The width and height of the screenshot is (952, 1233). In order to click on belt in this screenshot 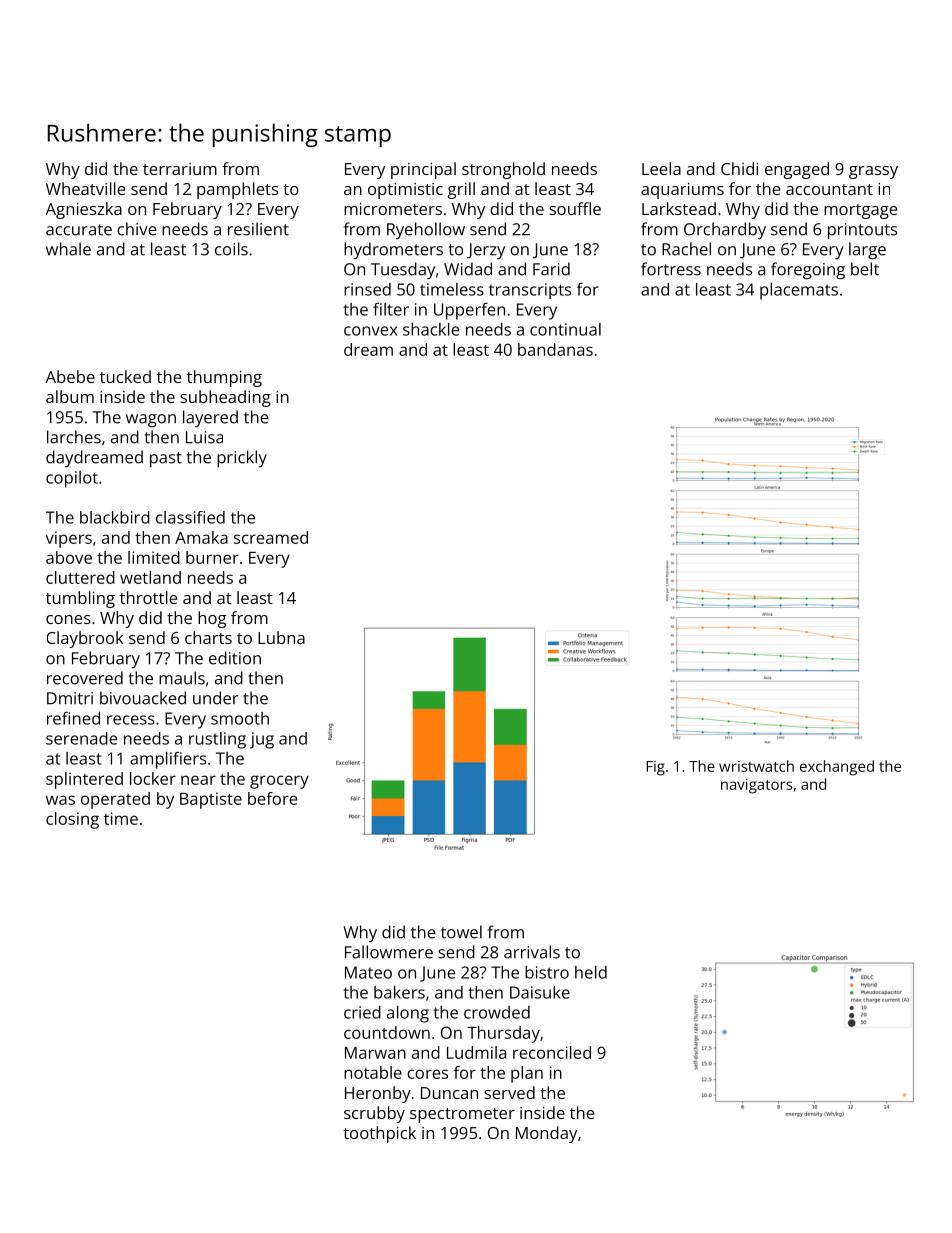, I will do `click(865, 269)`.
